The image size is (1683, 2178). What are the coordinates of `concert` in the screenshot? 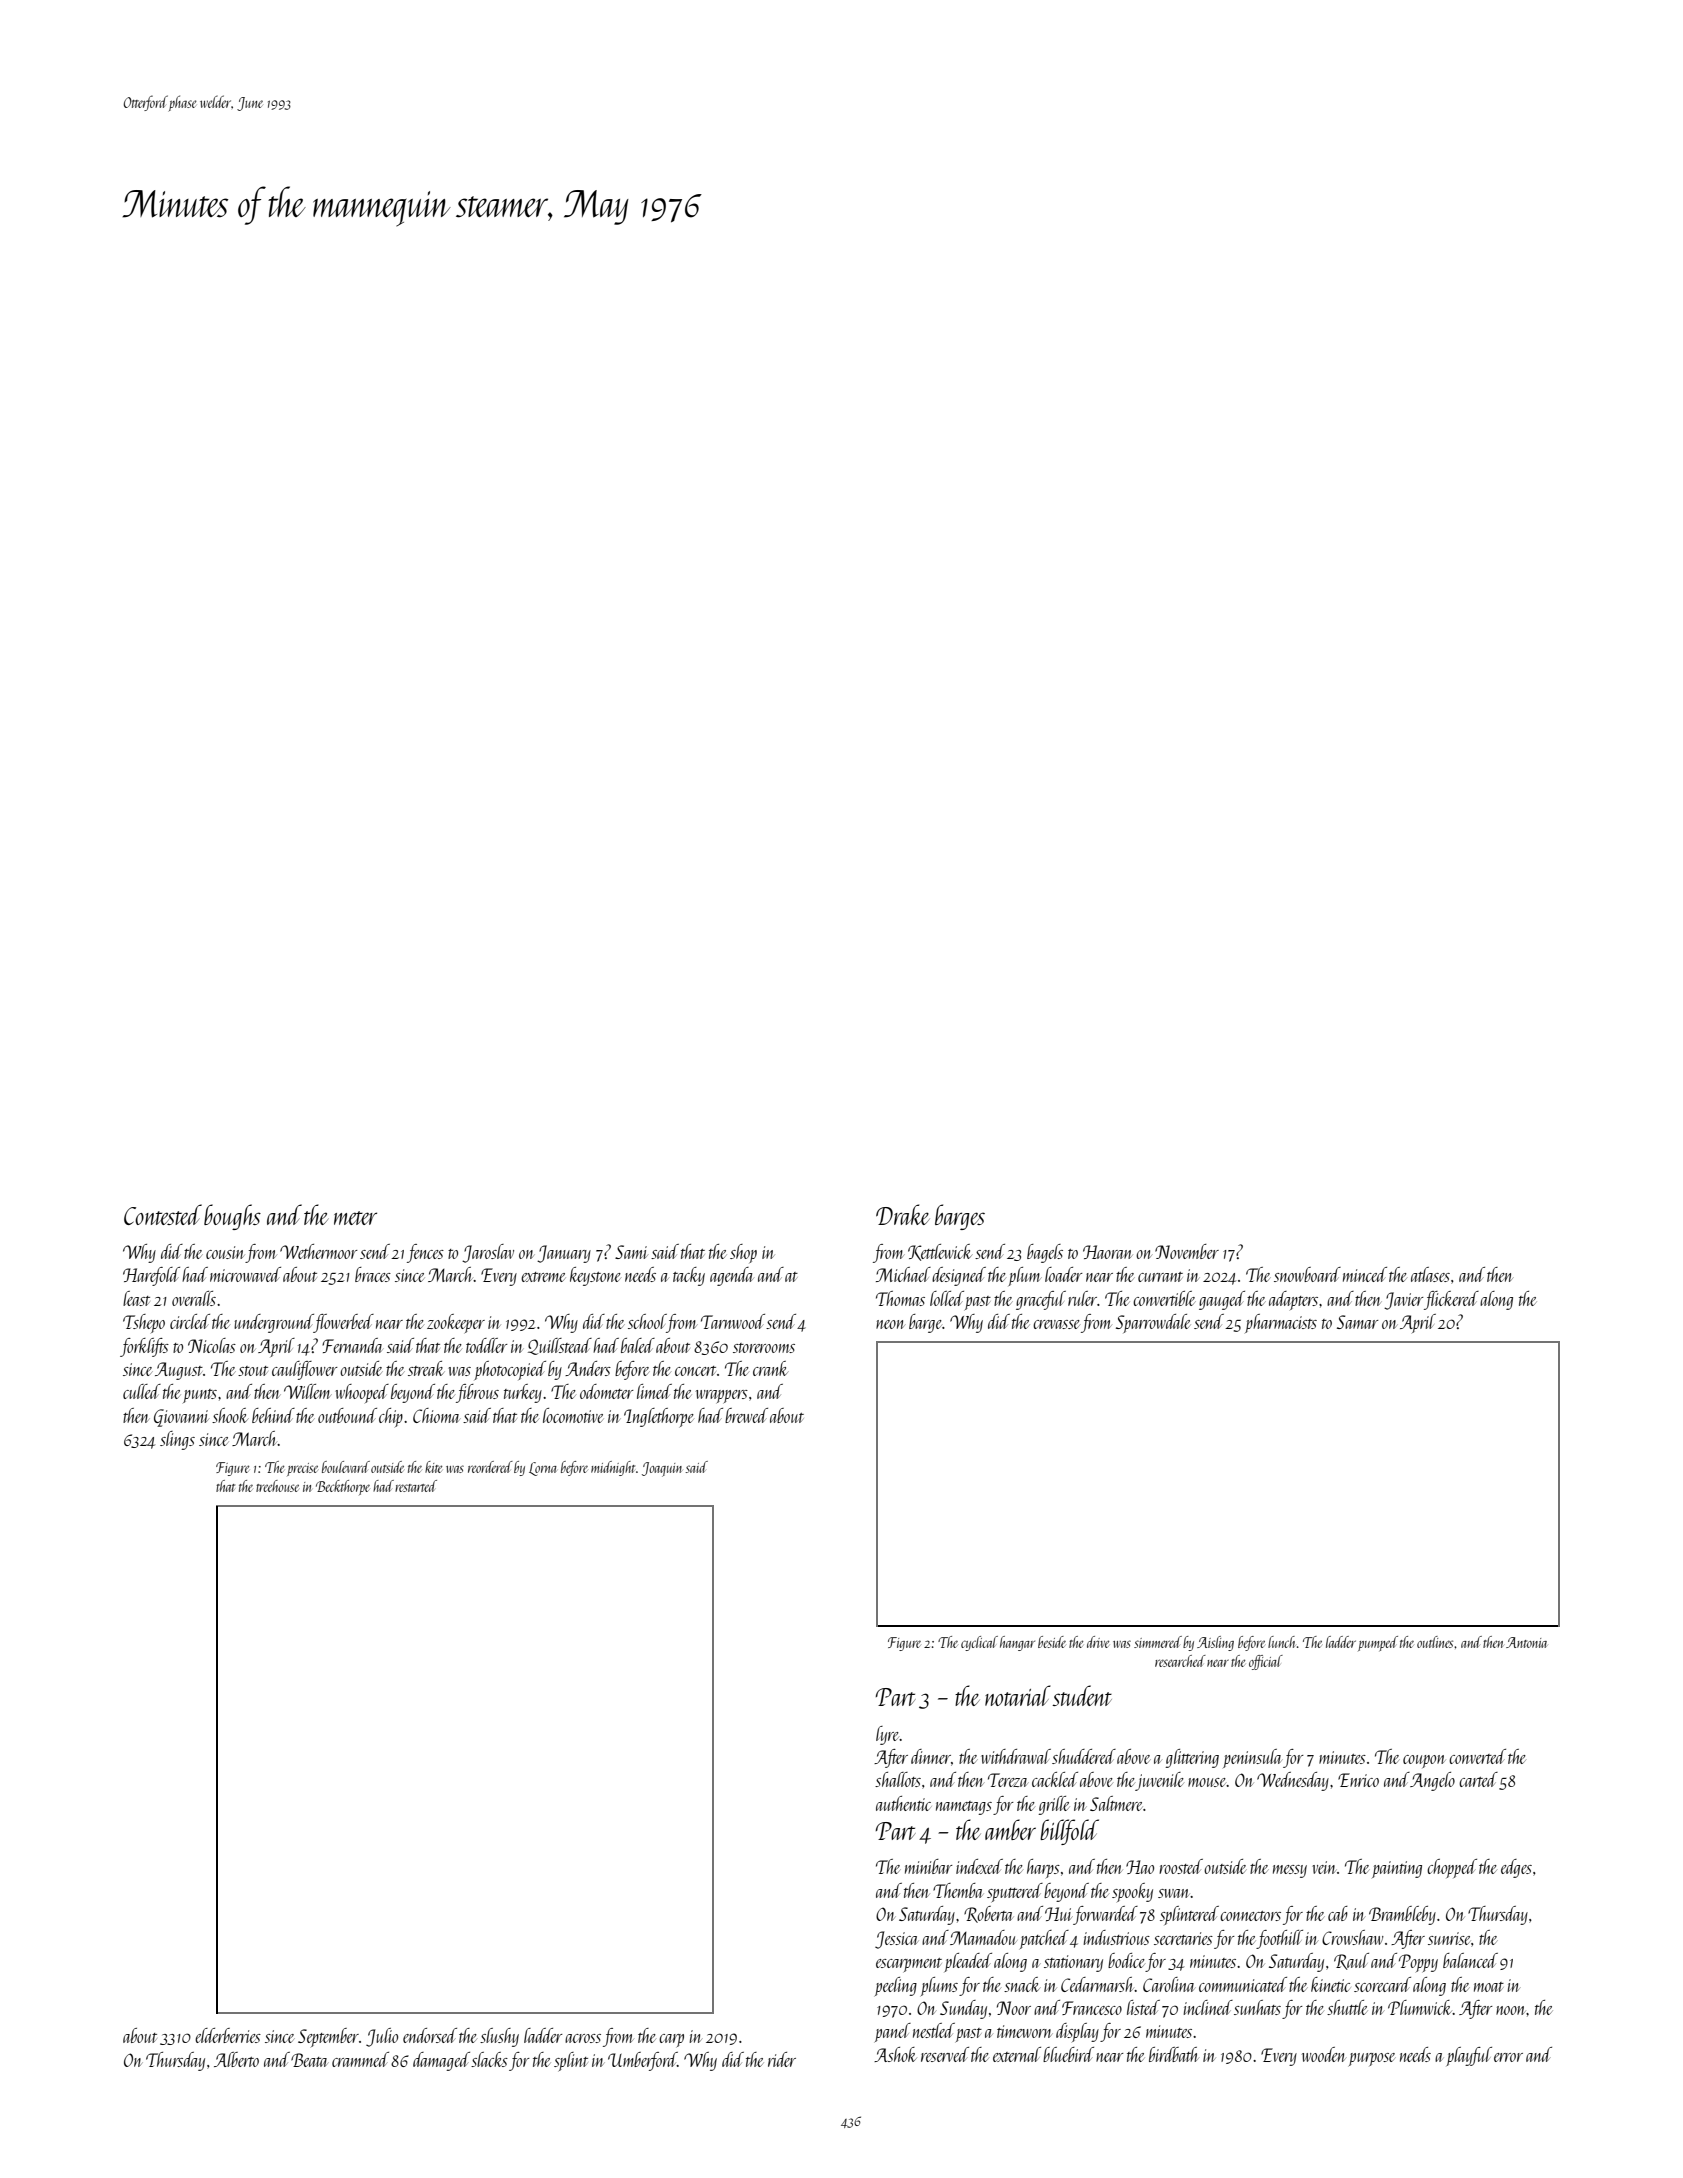 It's located at (695, 1371).
